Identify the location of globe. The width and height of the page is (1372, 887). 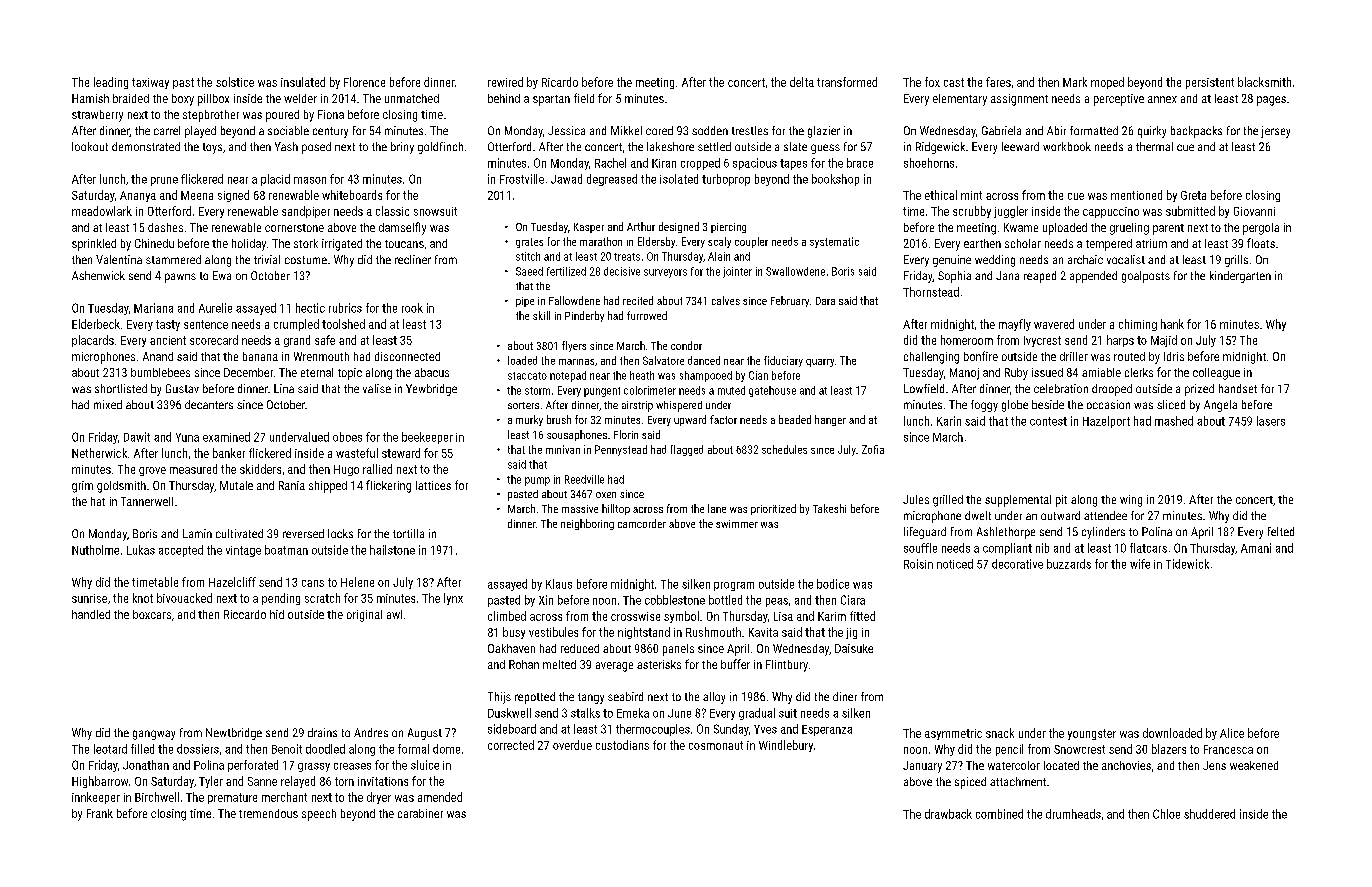
(1015, 406).
